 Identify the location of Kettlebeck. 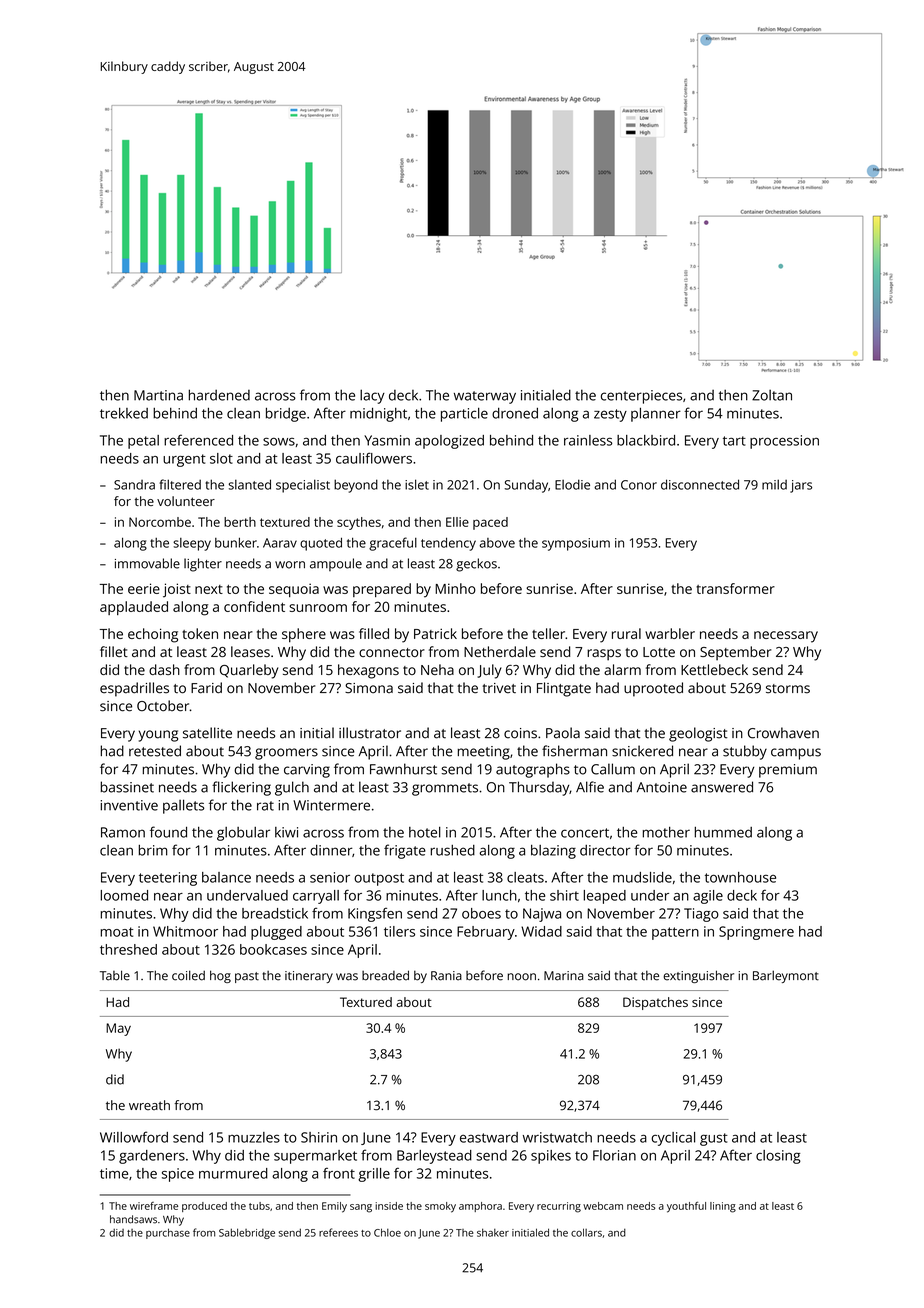
(714, 669).
